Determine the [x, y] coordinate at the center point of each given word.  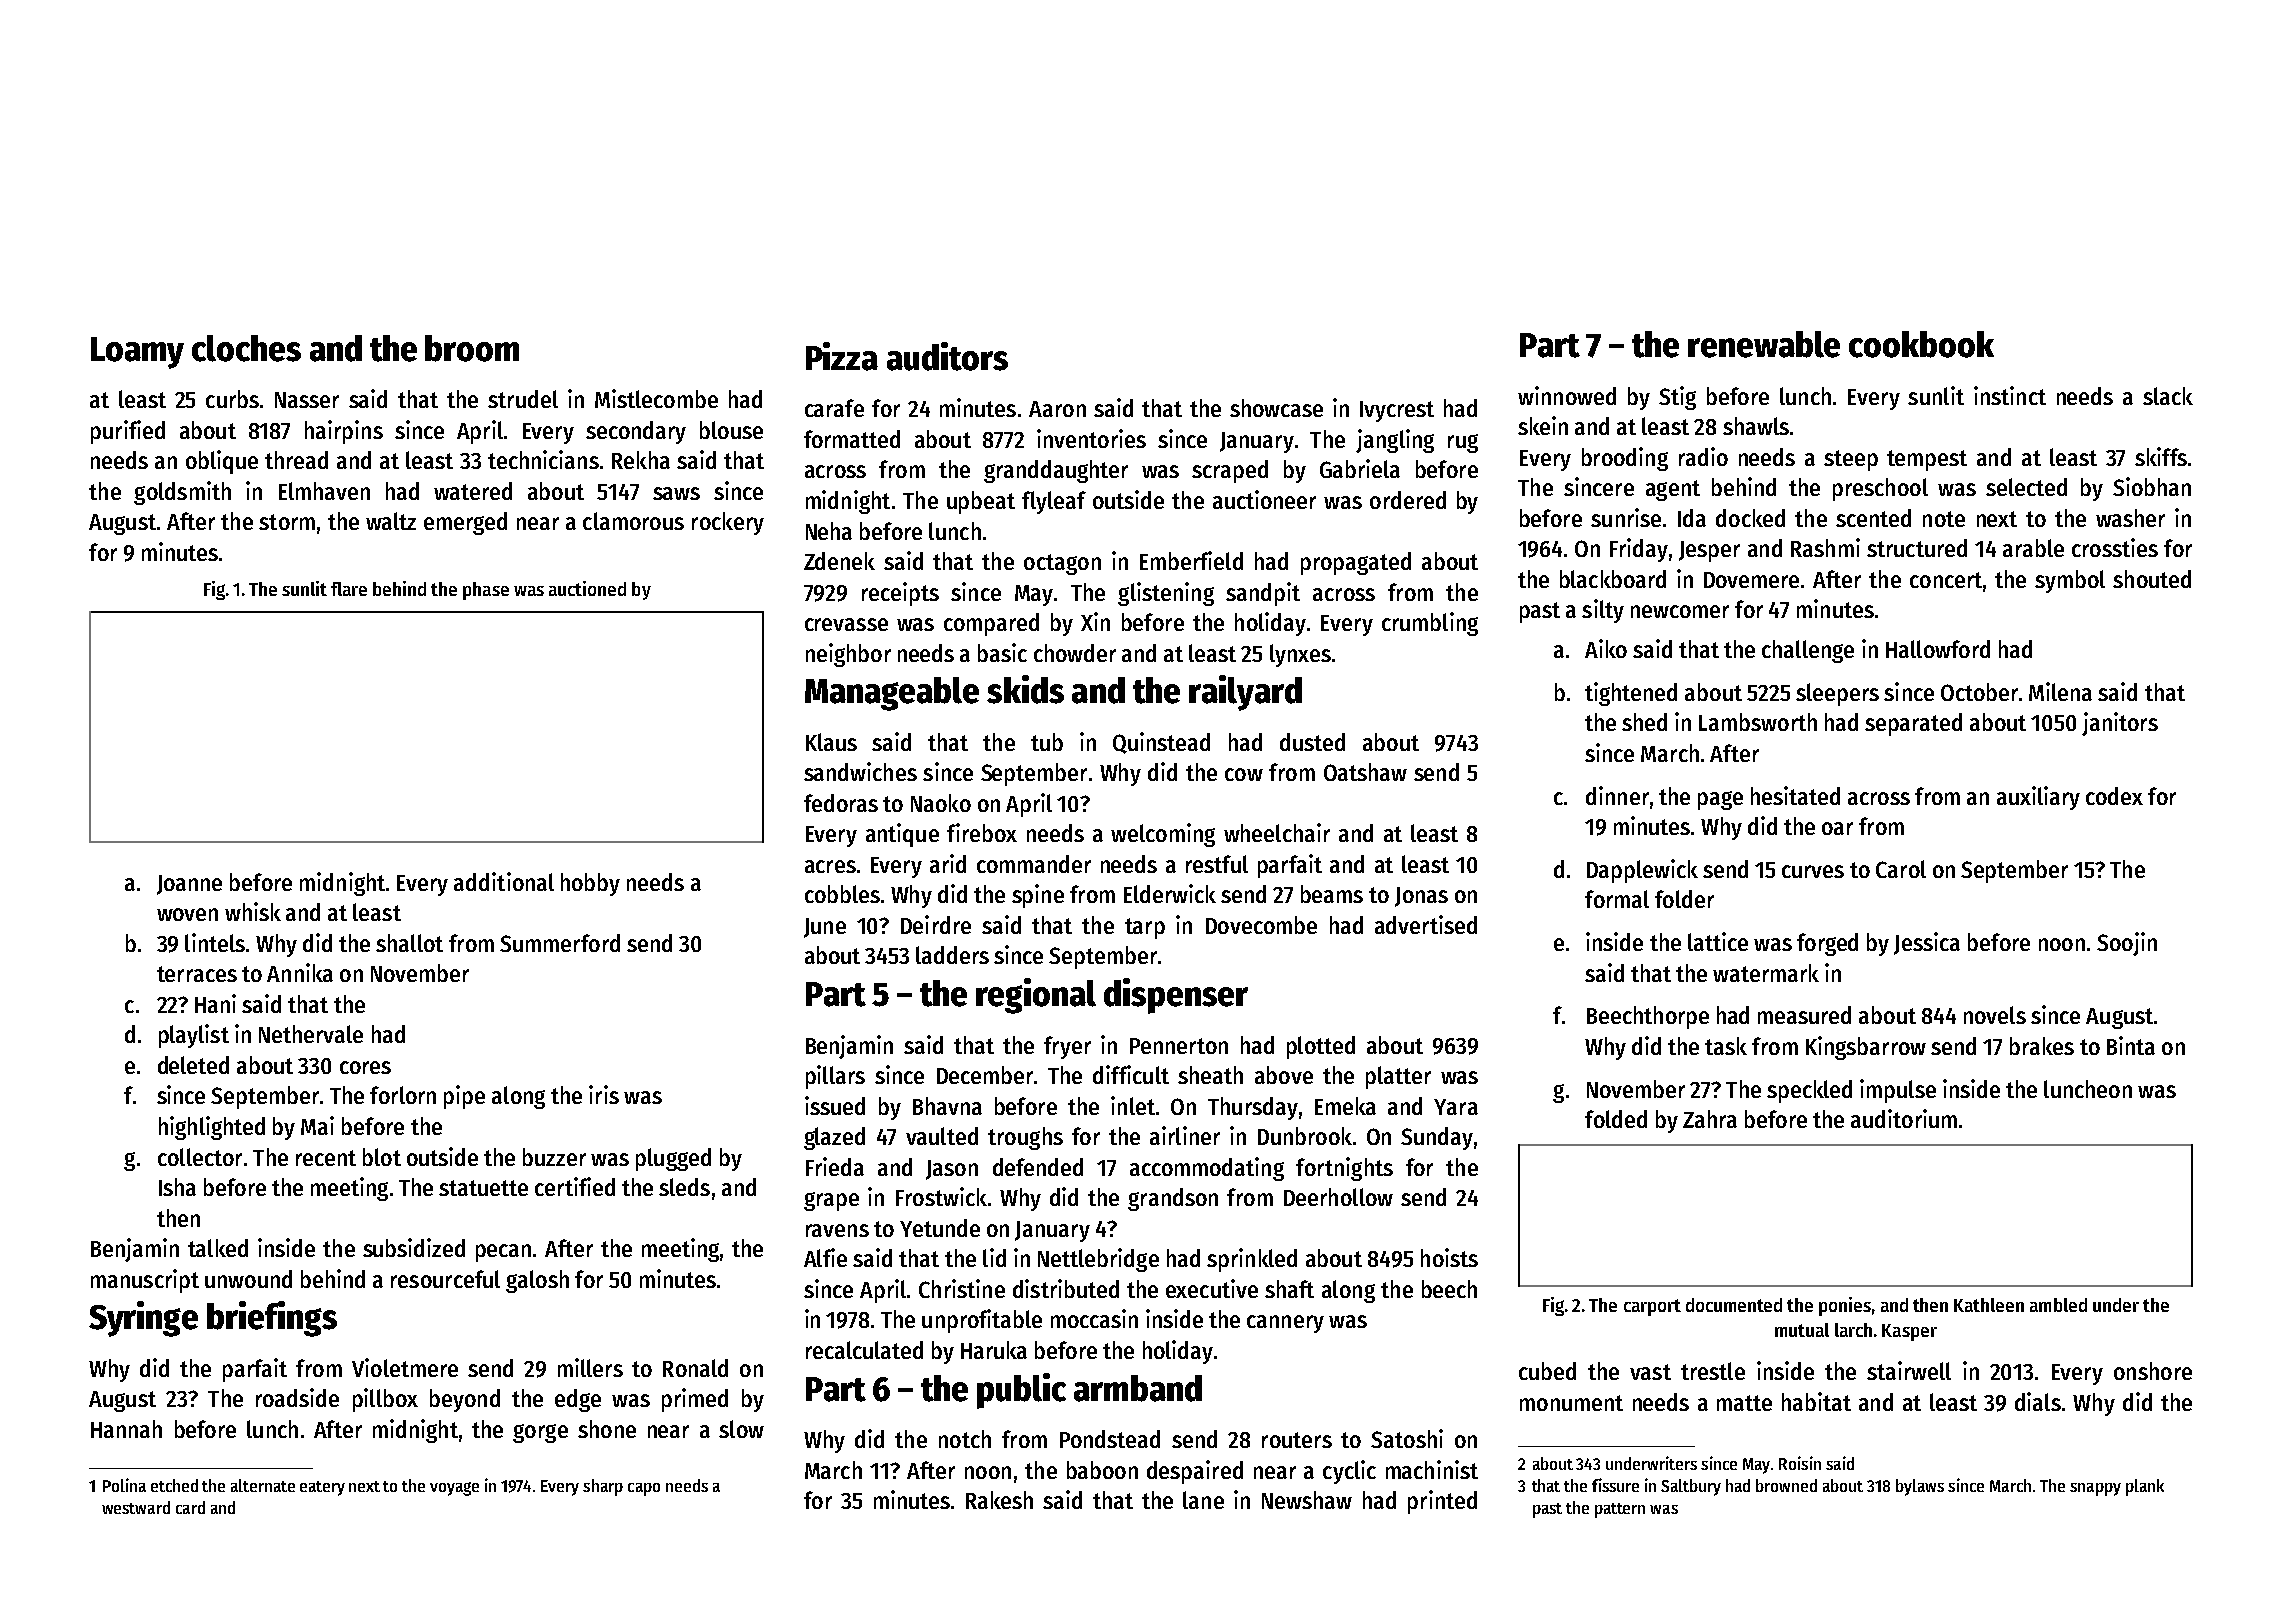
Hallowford [1938, 649]
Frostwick [941, 1196]
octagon [1062, 564]
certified [575, 1186]
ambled [2058, 1305]
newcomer [1680, 611]
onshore [2153, 1371]
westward [136, 1507]
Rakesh [999, 1500]
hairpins [344, 432]
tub [1047, 742]
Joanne [189, 885]
